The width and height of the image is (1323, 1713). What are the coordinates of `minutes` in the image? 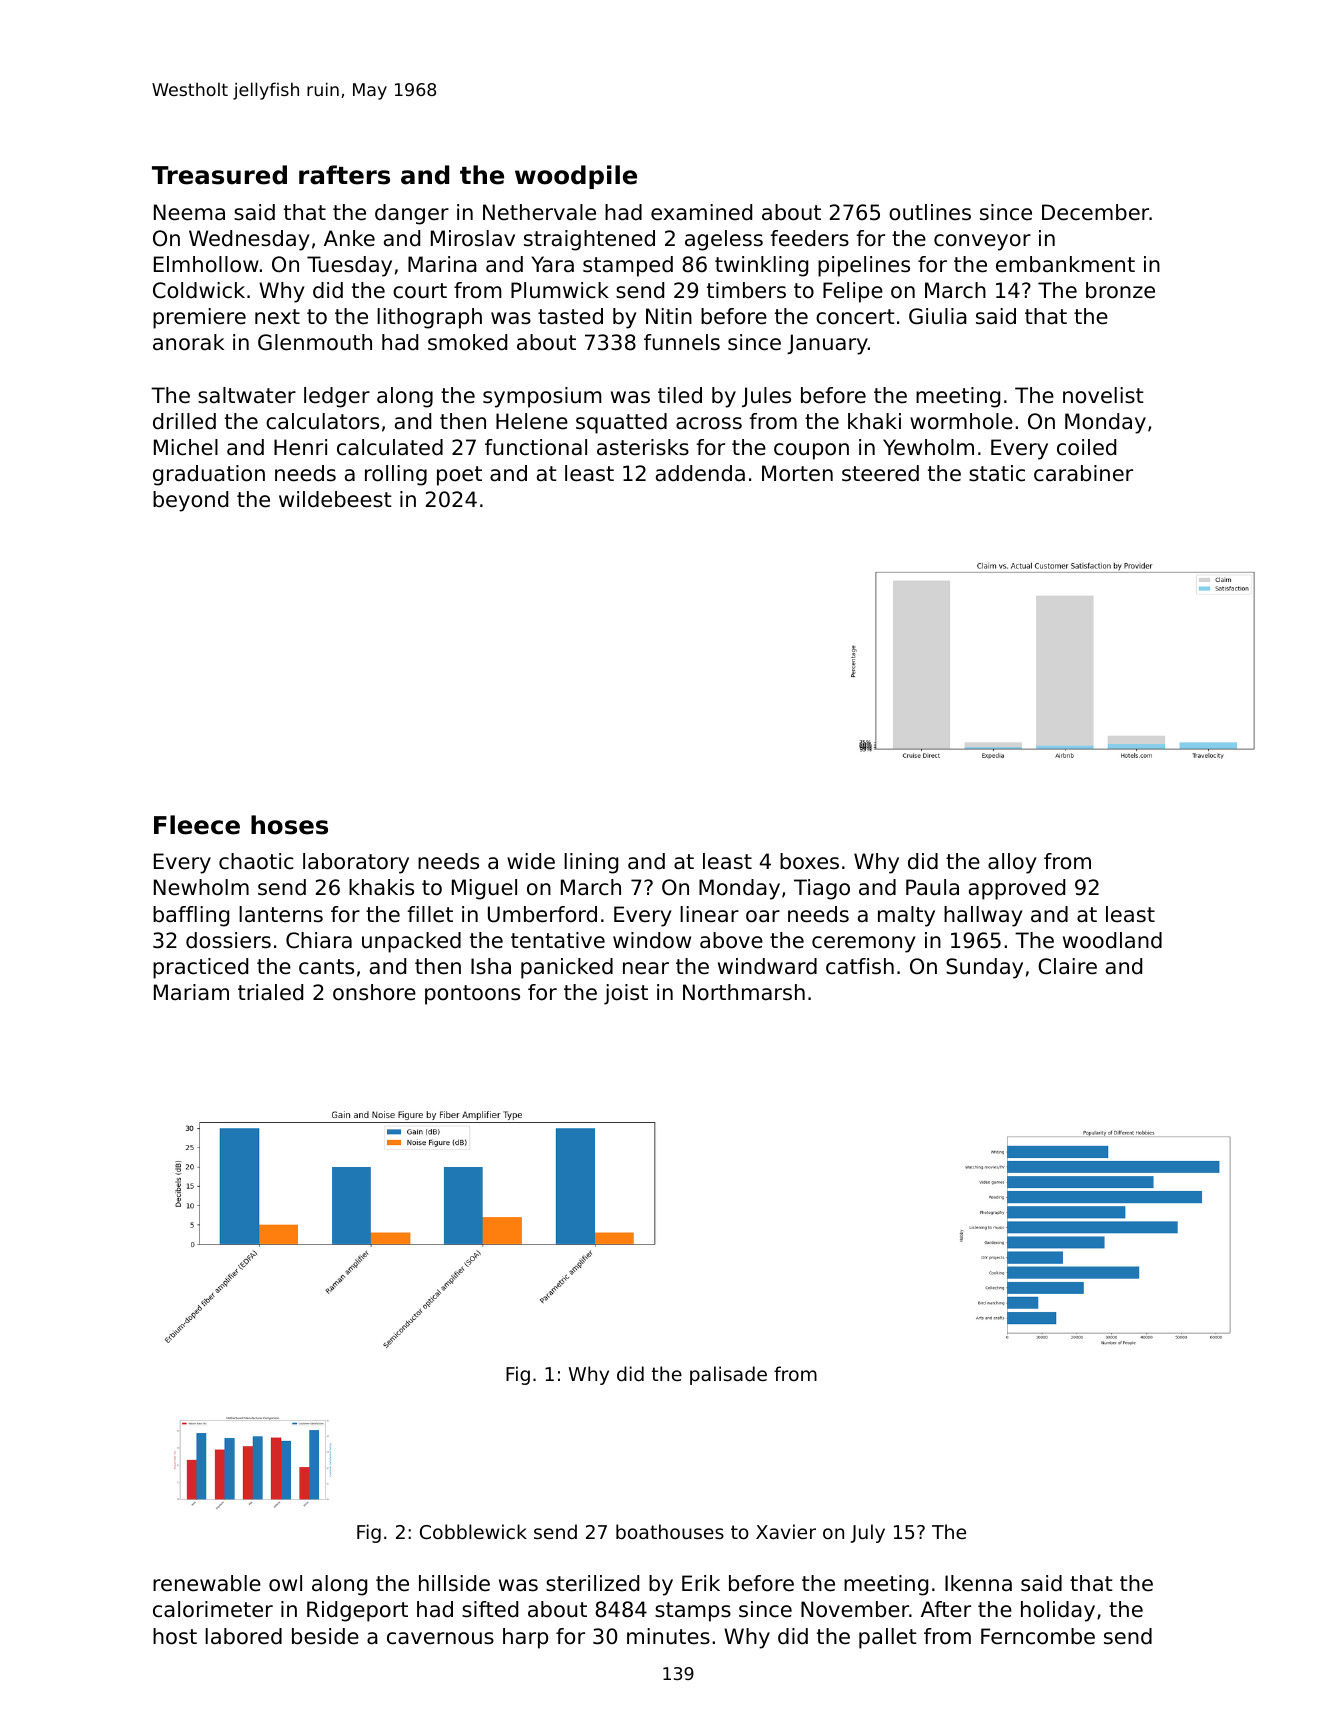 It's located at (668, 1636).
